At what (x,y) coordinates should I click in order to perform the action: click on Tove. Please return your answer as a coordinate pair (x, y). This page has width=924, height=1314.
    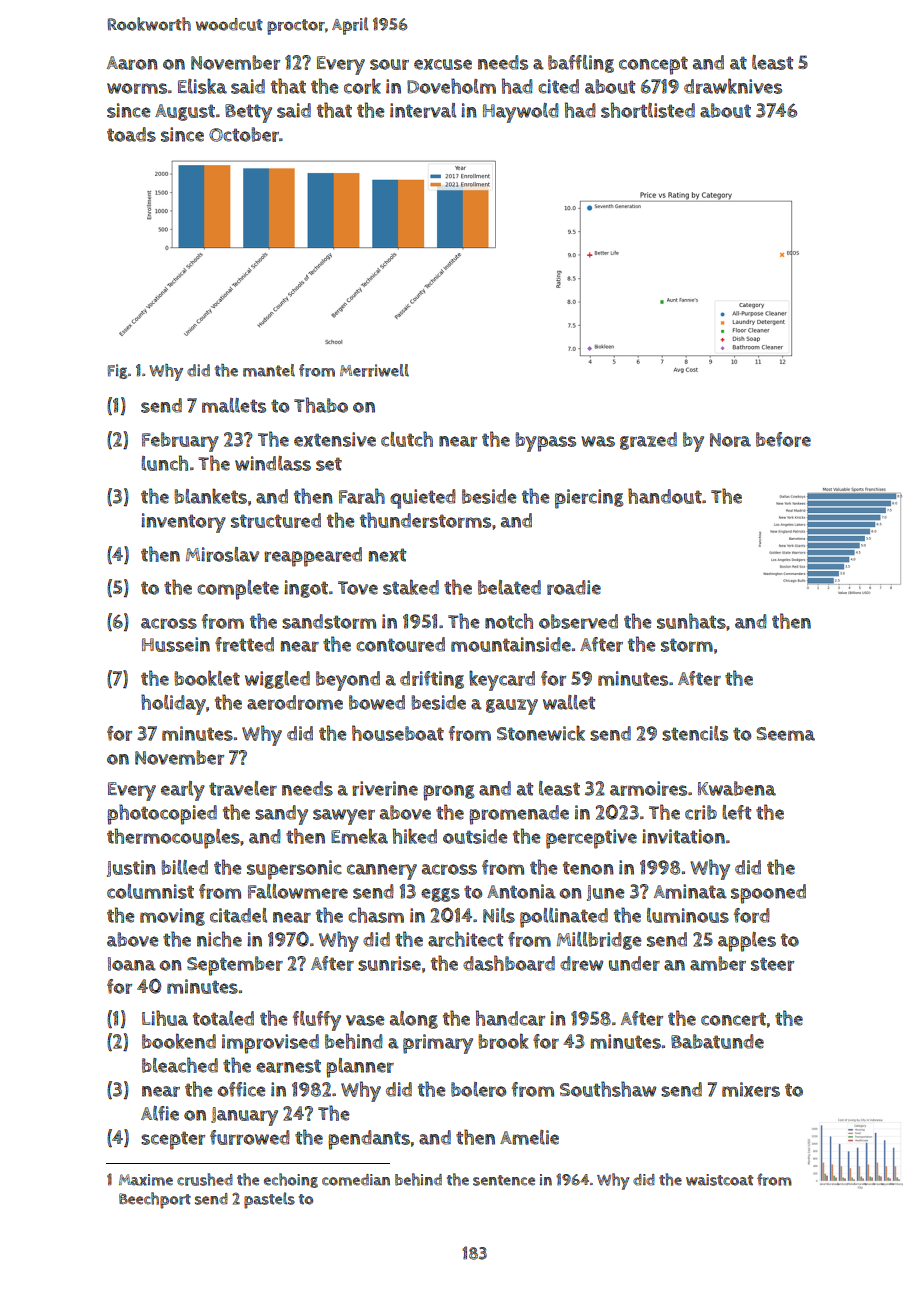
    Looking at the image, I should click on (358, 588).
